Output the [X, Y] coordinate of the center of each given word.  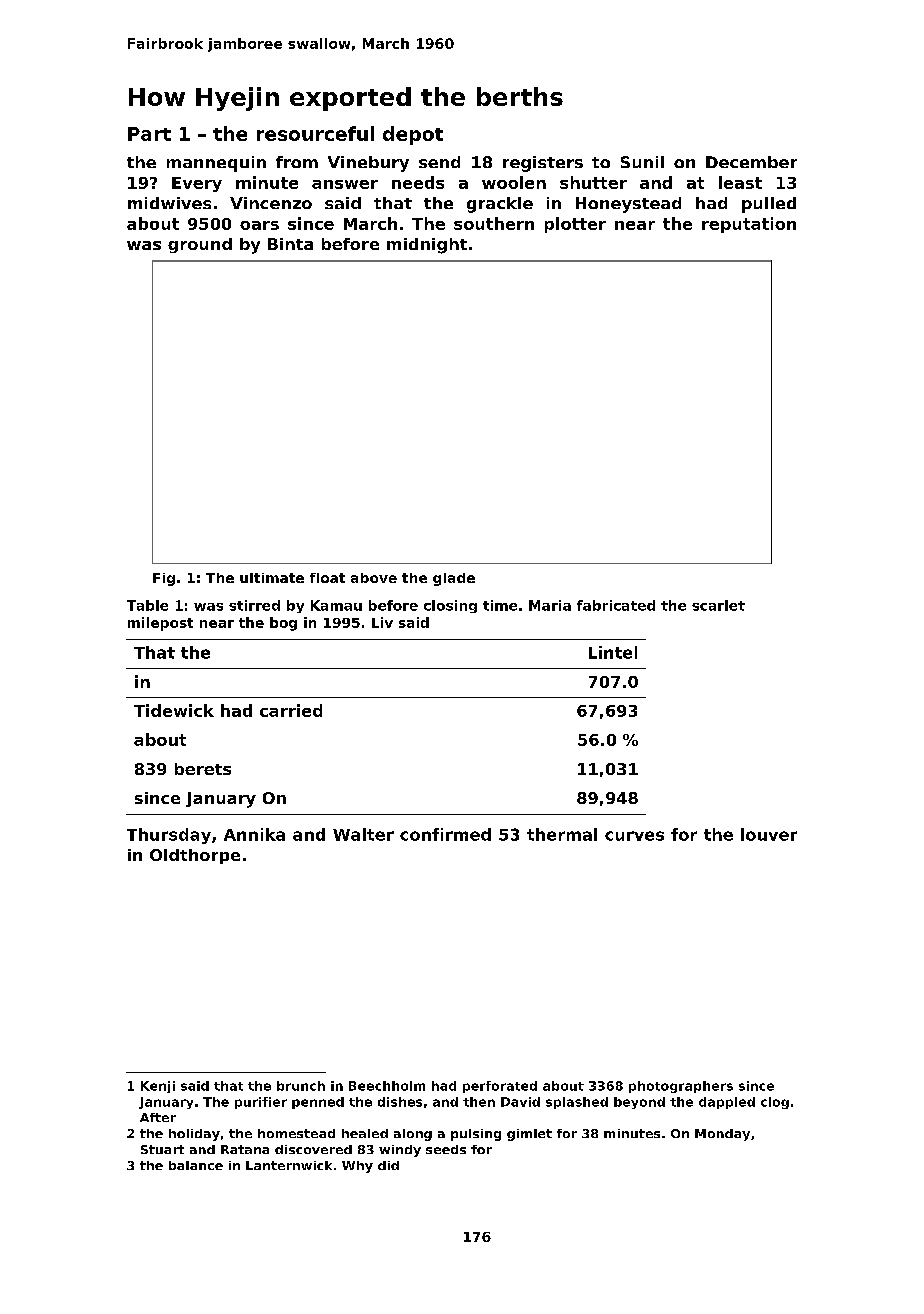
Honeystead [628, 205]
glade [454, 579]
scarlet [718, 605]
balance [196, 1165]
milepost [160, 624]
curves [634, 836]
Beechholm [387, 1086]
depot [413, 135]
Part [149, 134]
